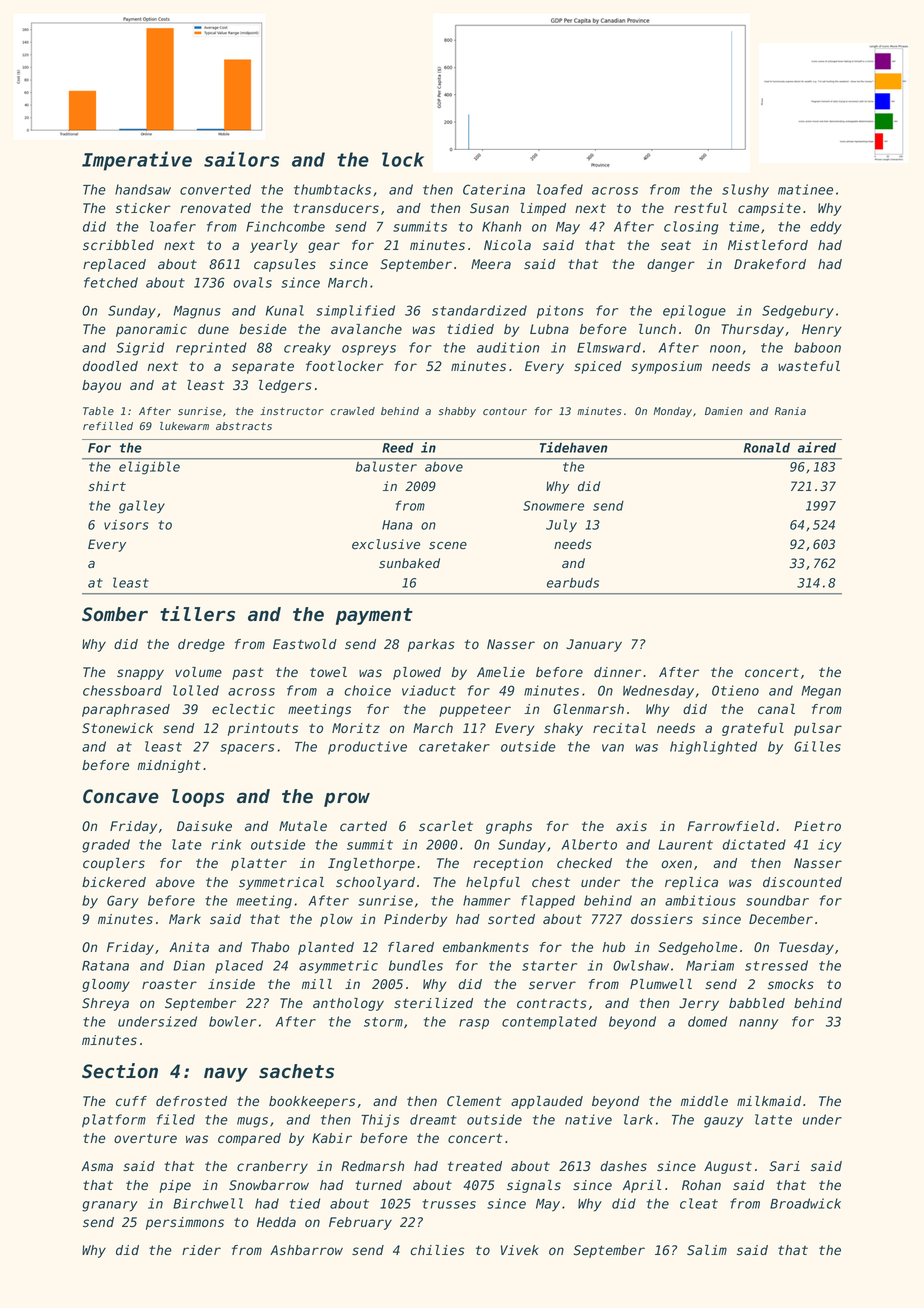 The height and width of the image is (1308, 924). I want to click on asymmetric, so click(338, 967).
